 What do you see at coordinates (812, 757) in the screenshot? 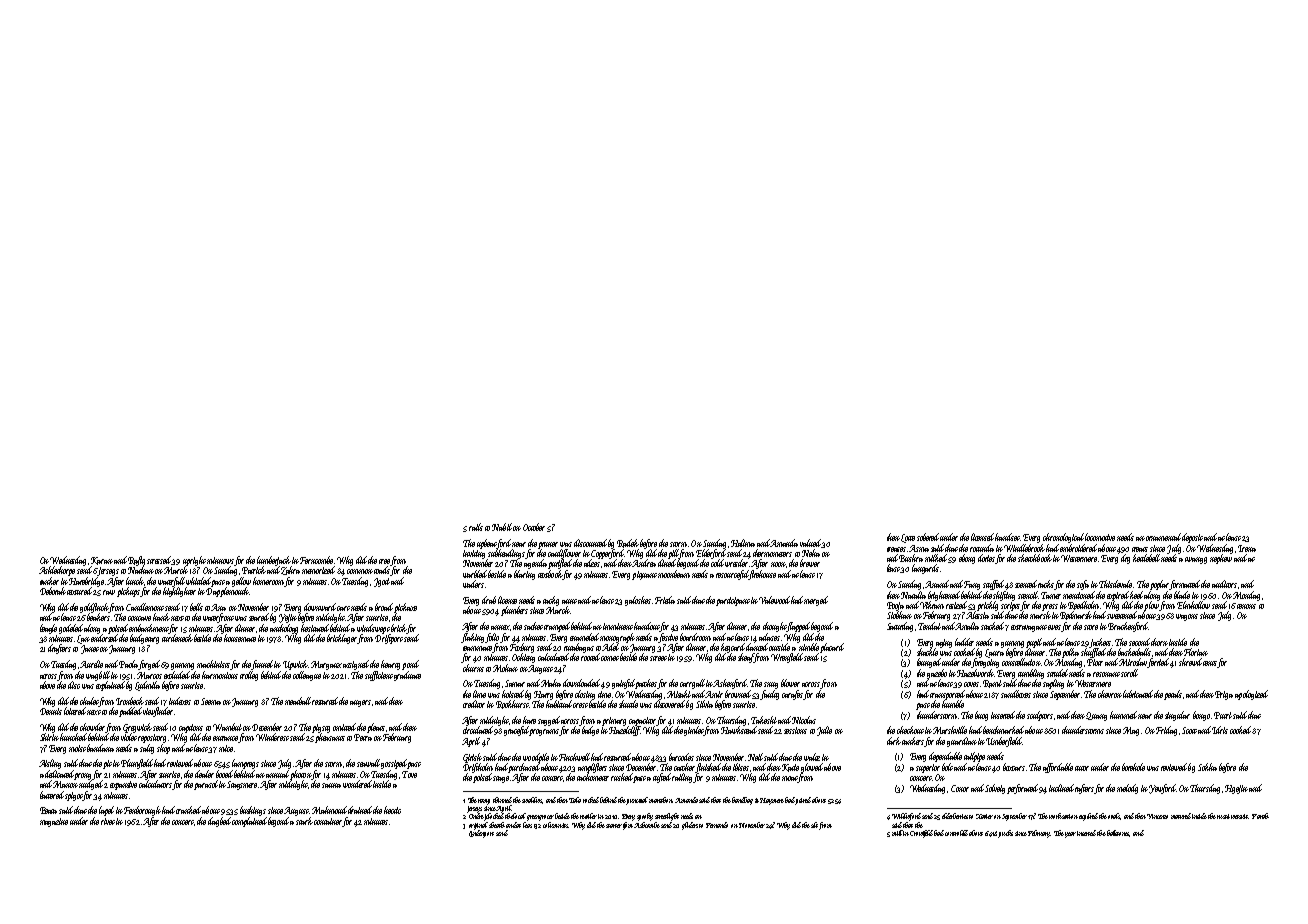
I see `waltz` at bounding box center [812, 757].
